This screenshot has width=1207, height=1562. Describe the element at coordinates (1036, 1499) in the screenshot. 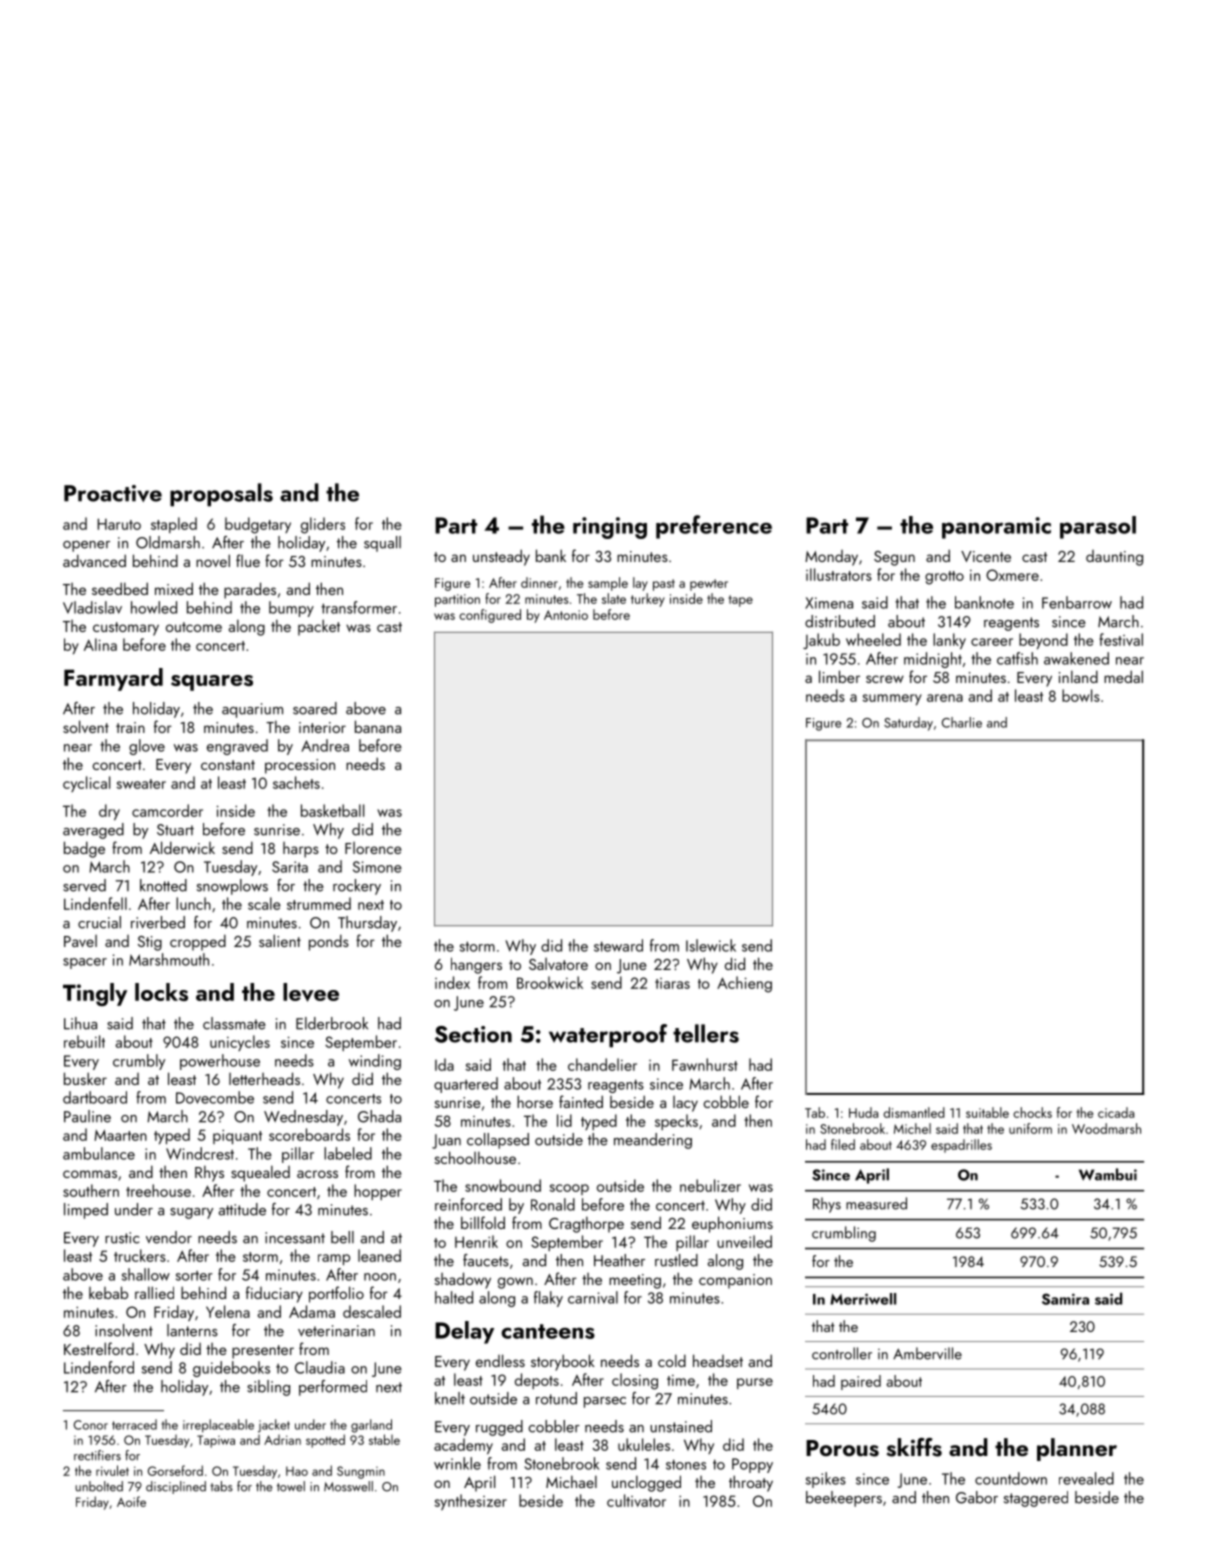

I see `staggered` at that location.
